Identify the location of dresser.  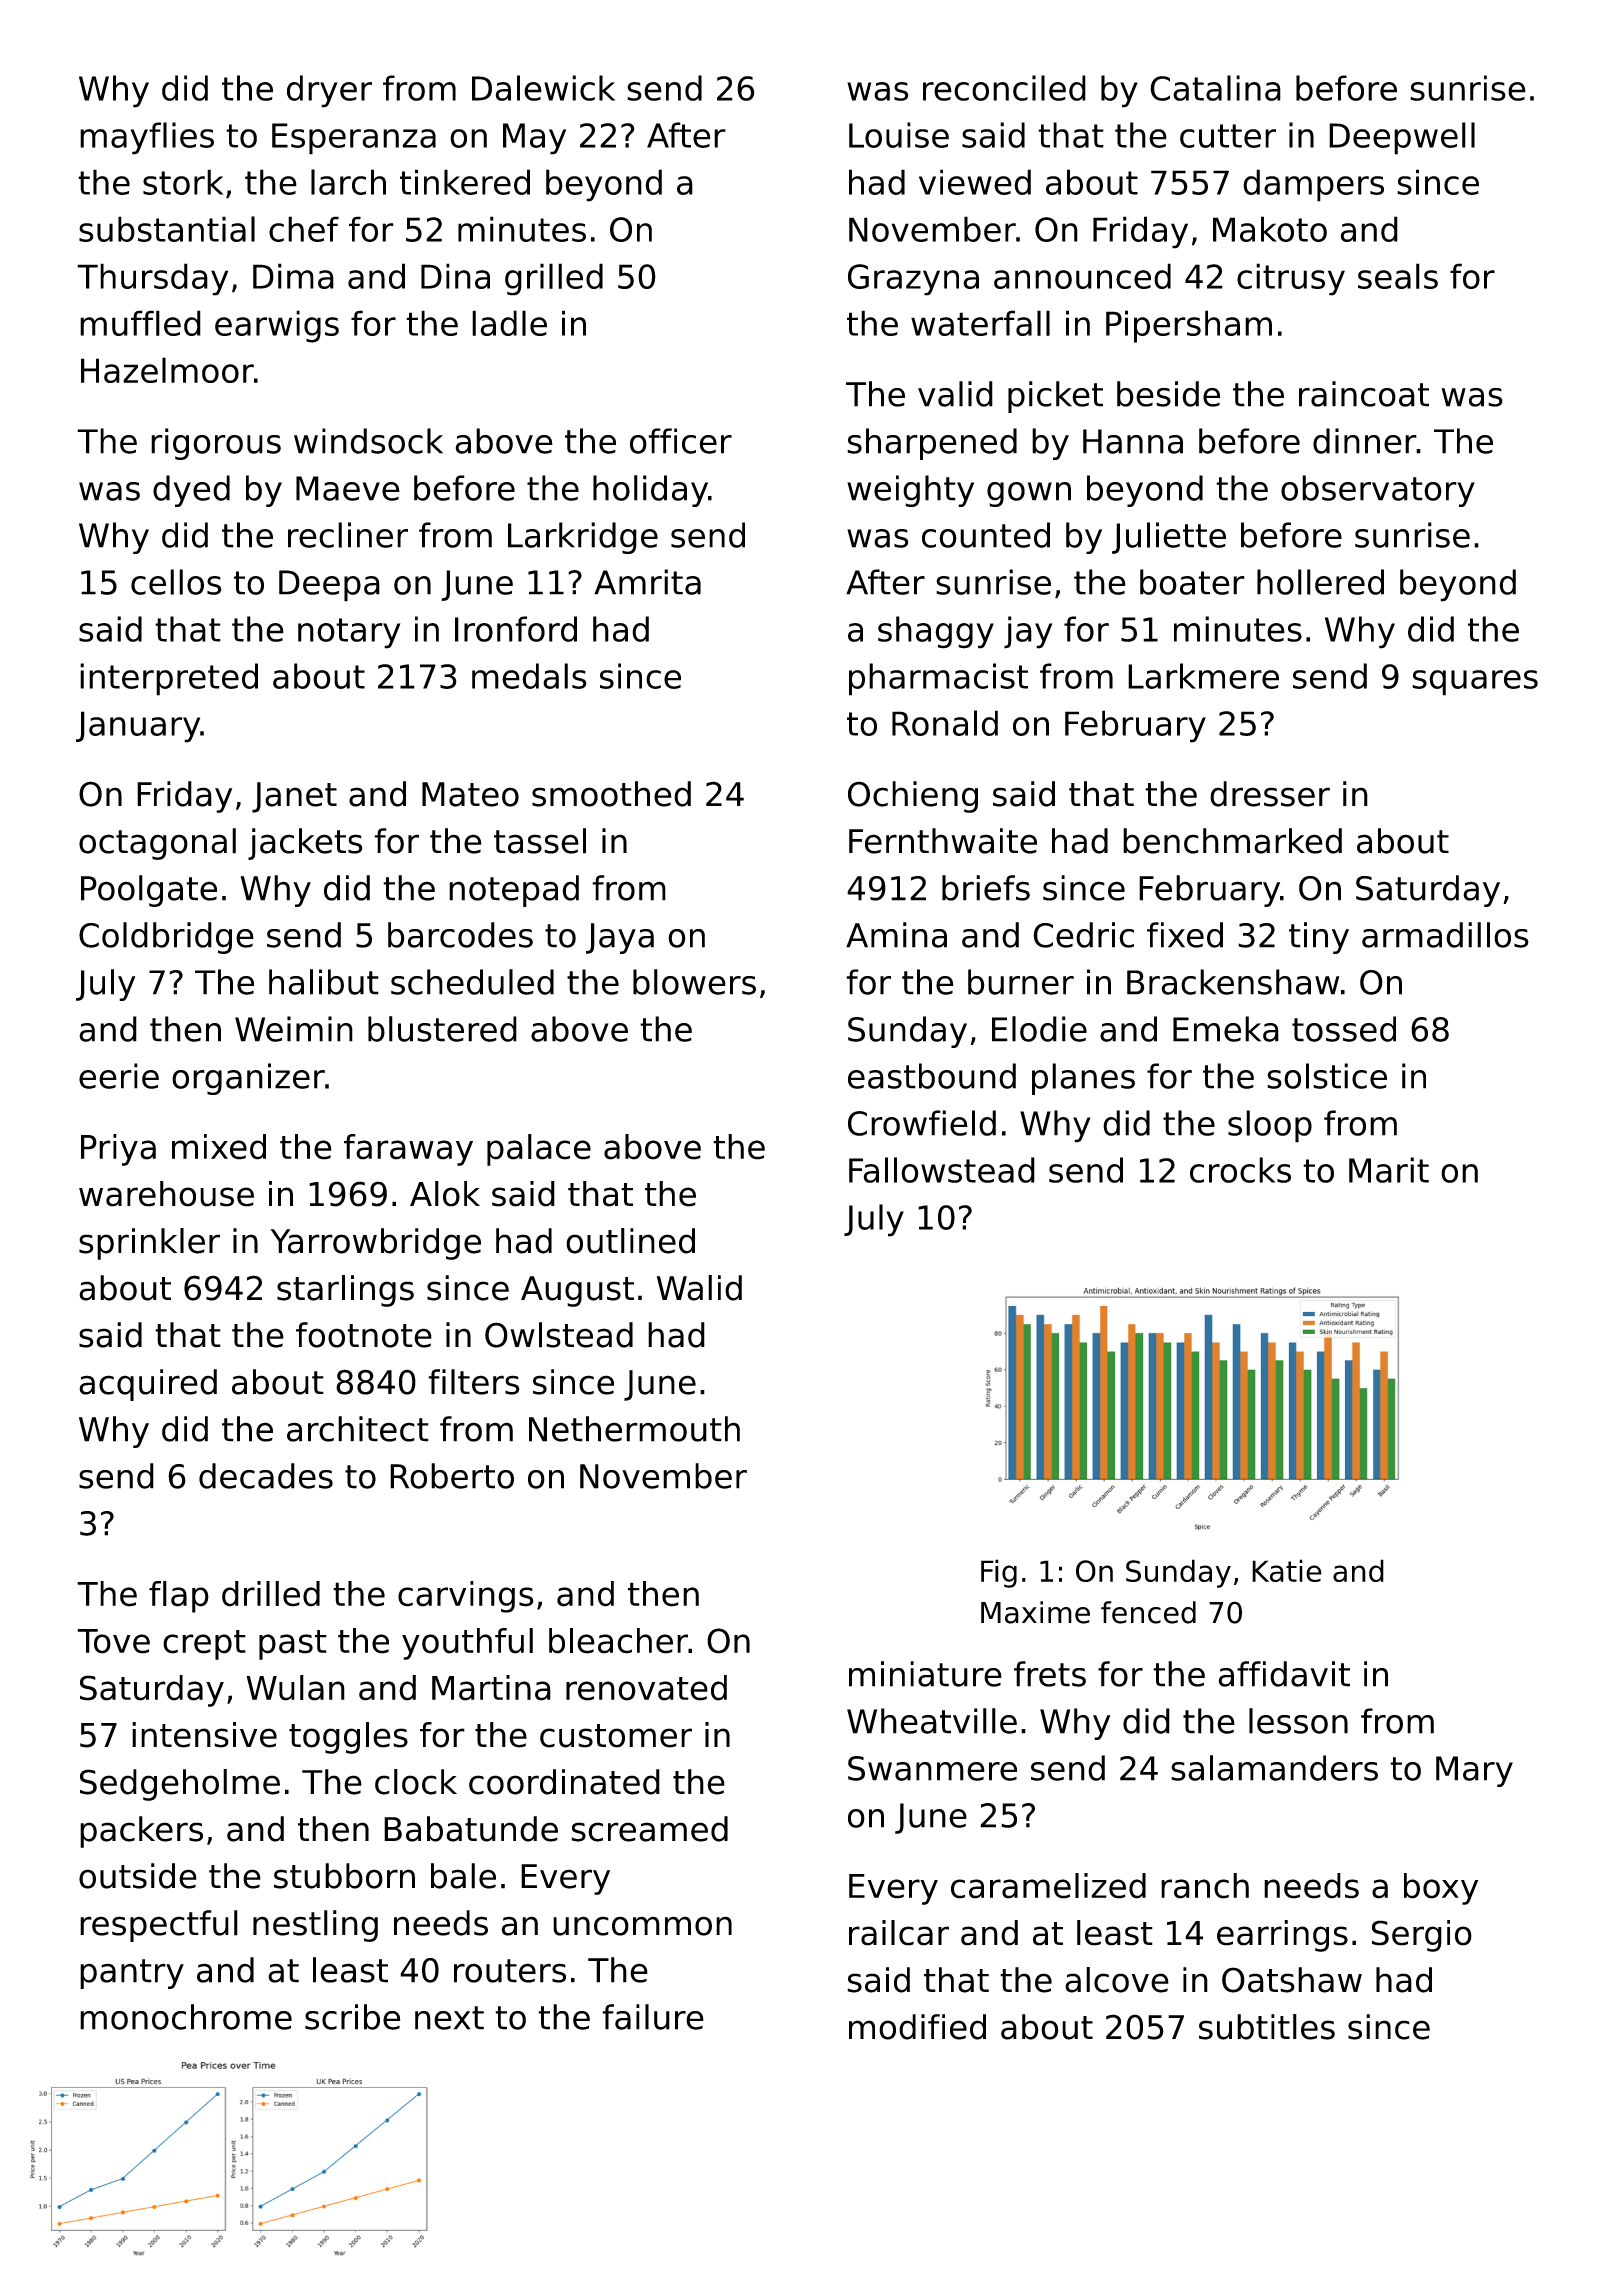
(1270, 794).
